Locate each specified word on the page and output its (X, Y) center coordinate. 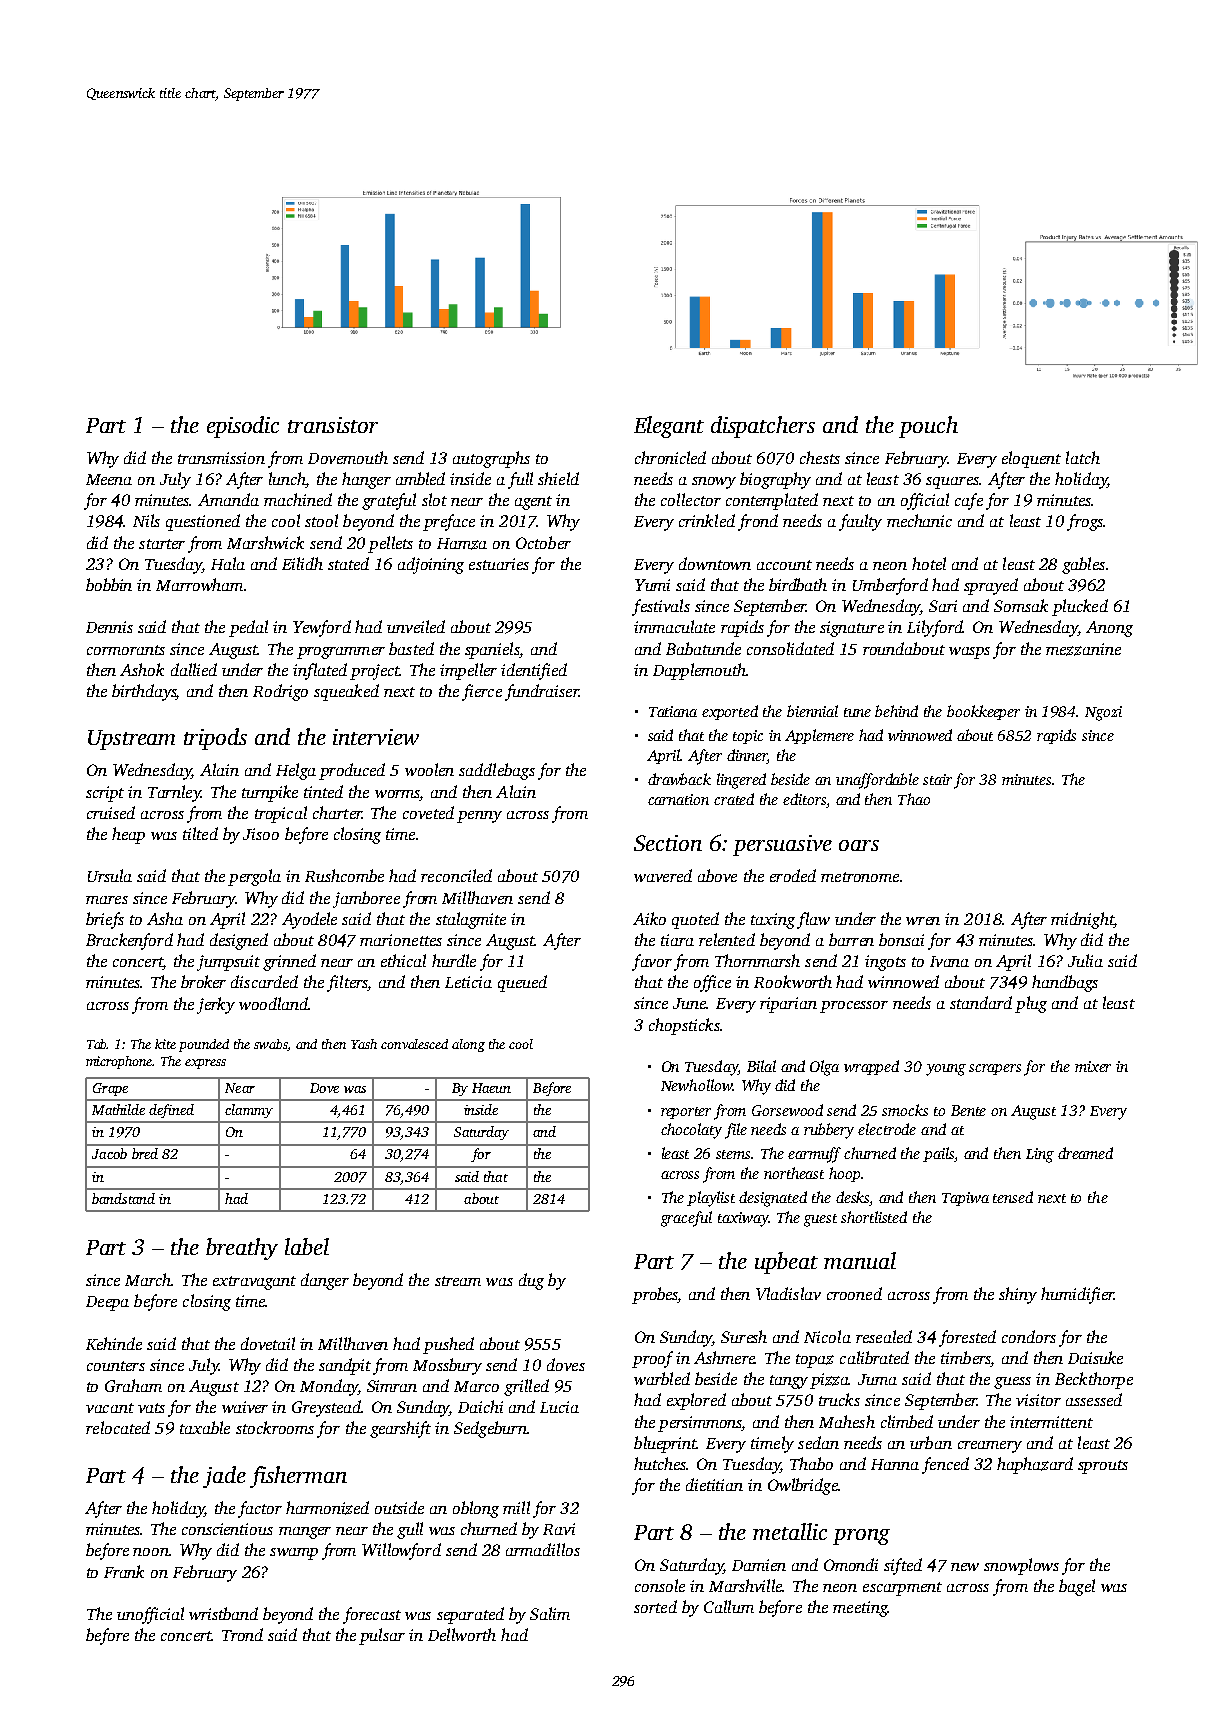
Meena (109, 479)
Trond (242, 1634)
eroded (793, 875)
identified (534, 671)
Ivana (949, 961)
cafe (969, 501)
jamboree (366, 899)
